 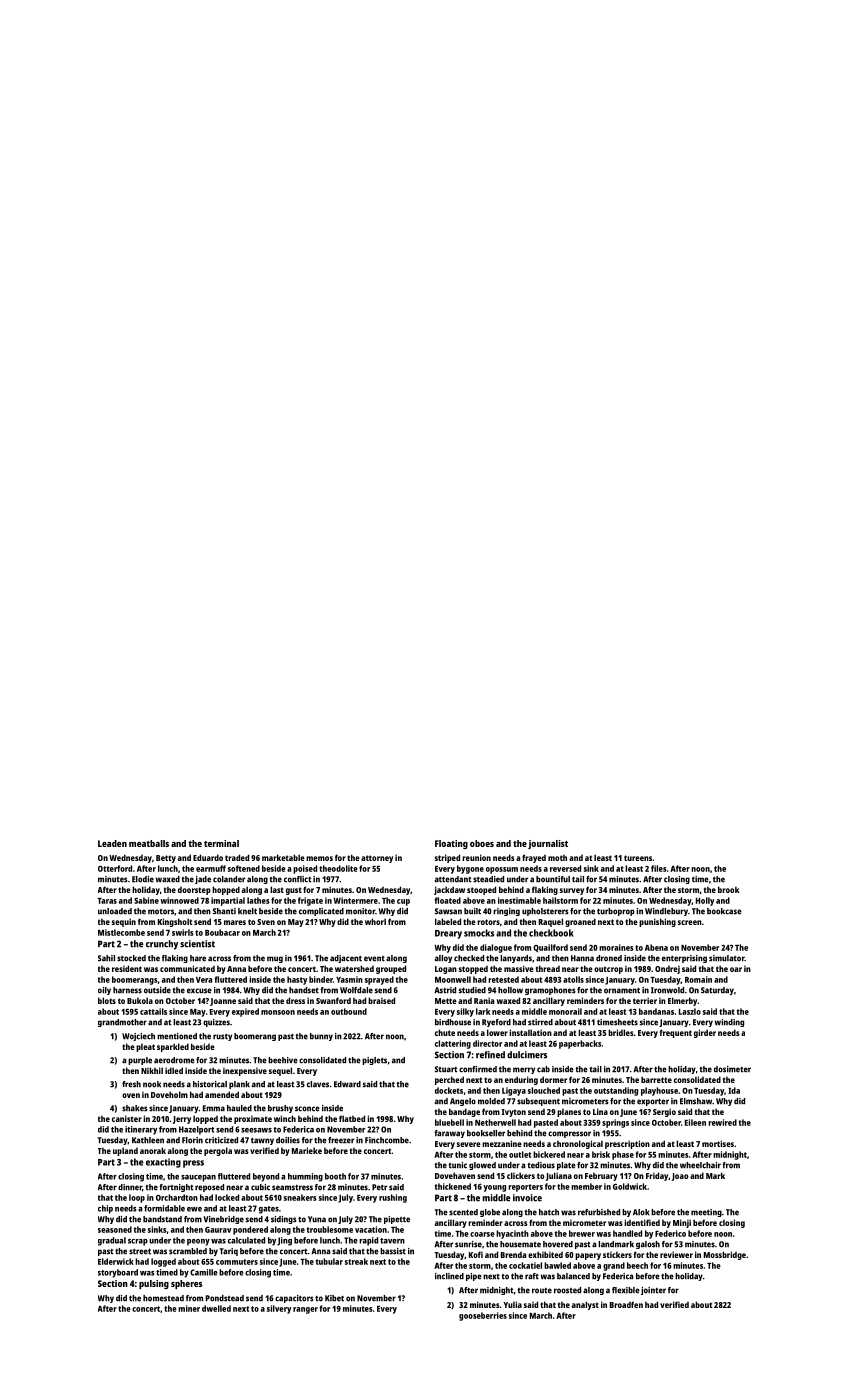 I want to click on lathes, so click(x=258, y=900).
